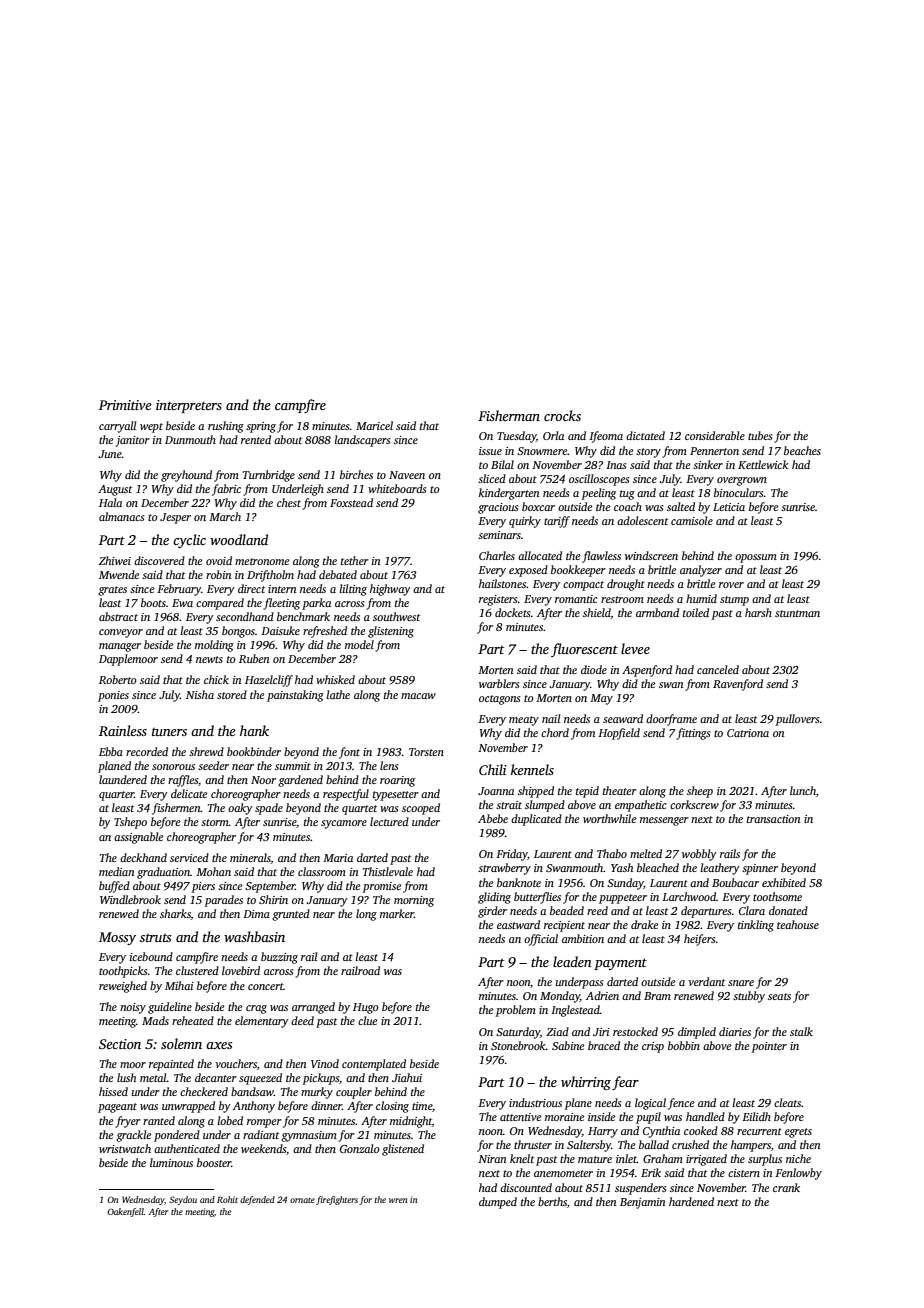  I want to click on interpreters, so click(189, 406).
